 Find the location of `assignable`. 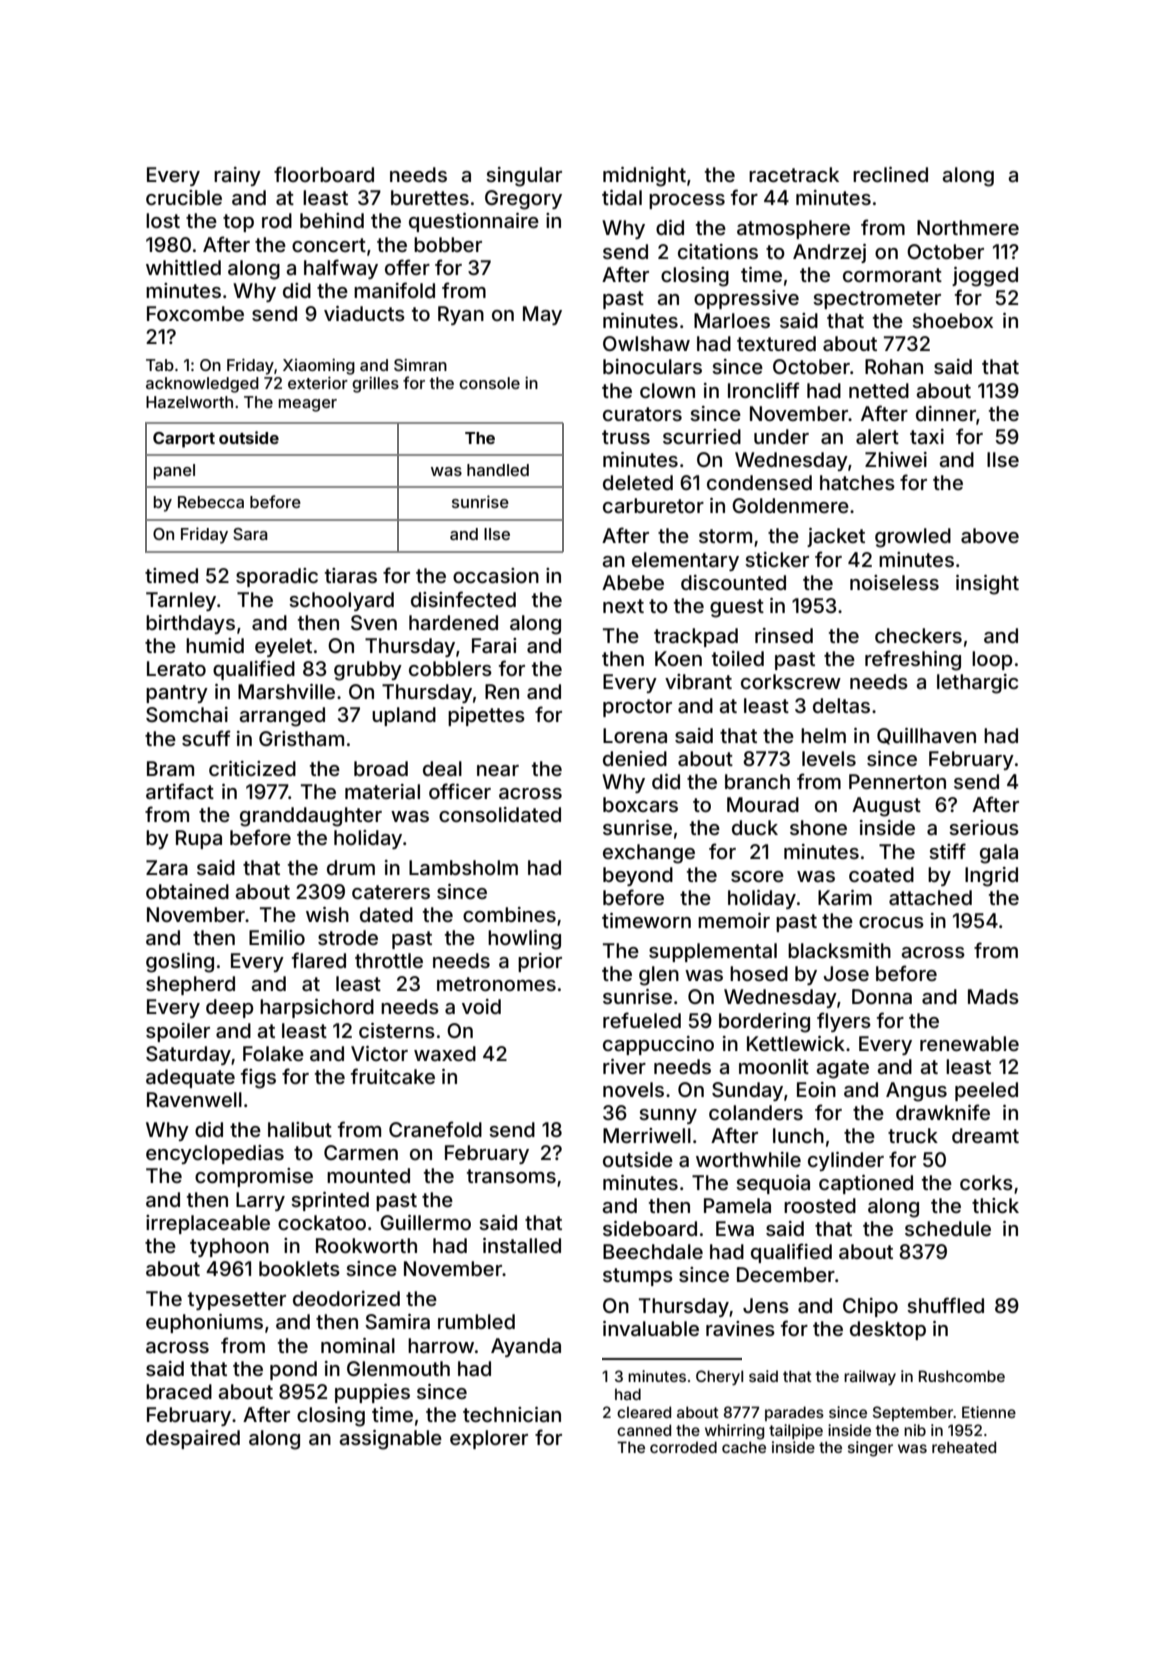

assignable is located at coordinates (390, 1440).
